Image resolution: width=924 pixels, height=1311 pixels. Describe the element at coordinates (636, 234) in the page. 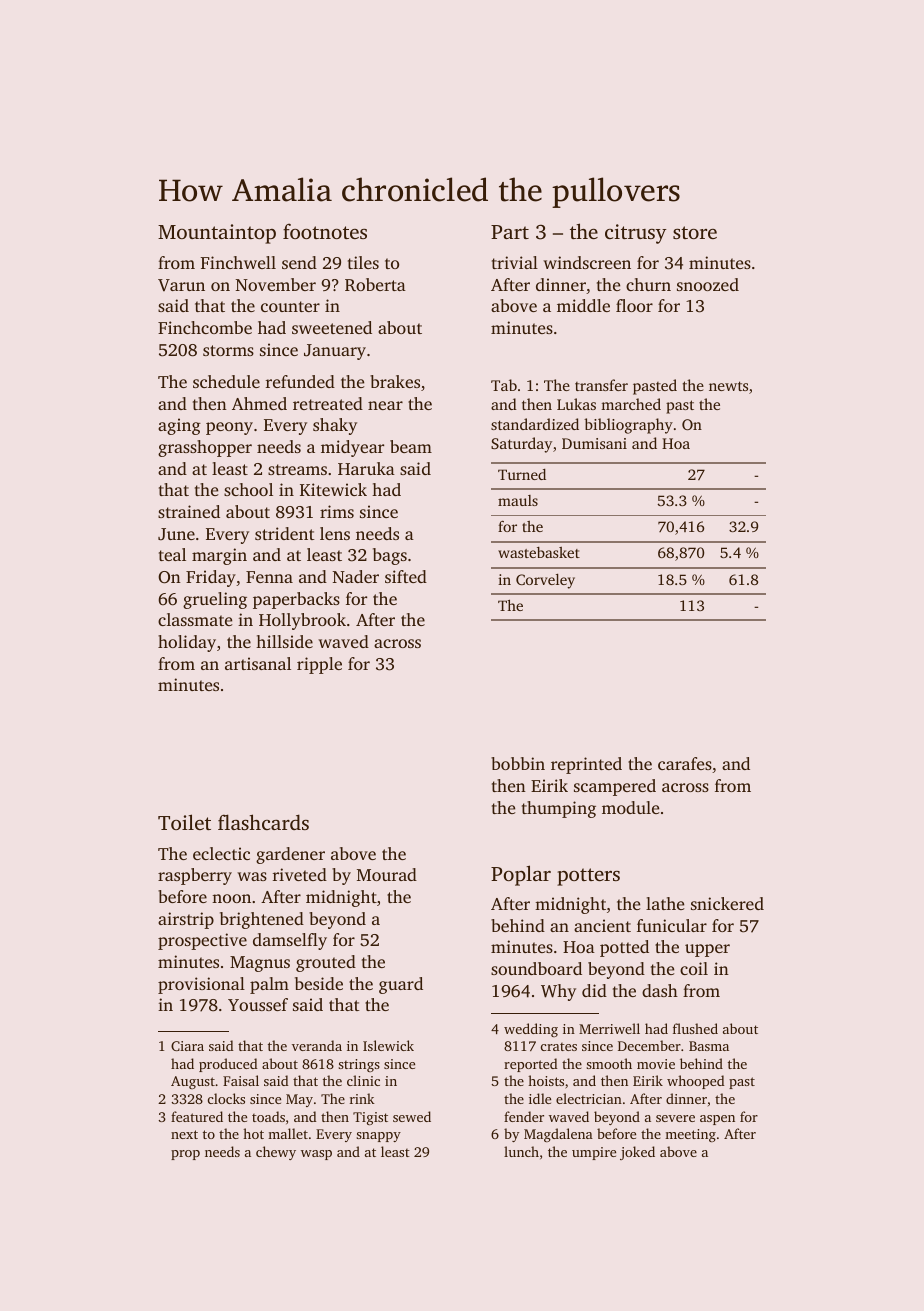

I see `citrusy` at that location.
